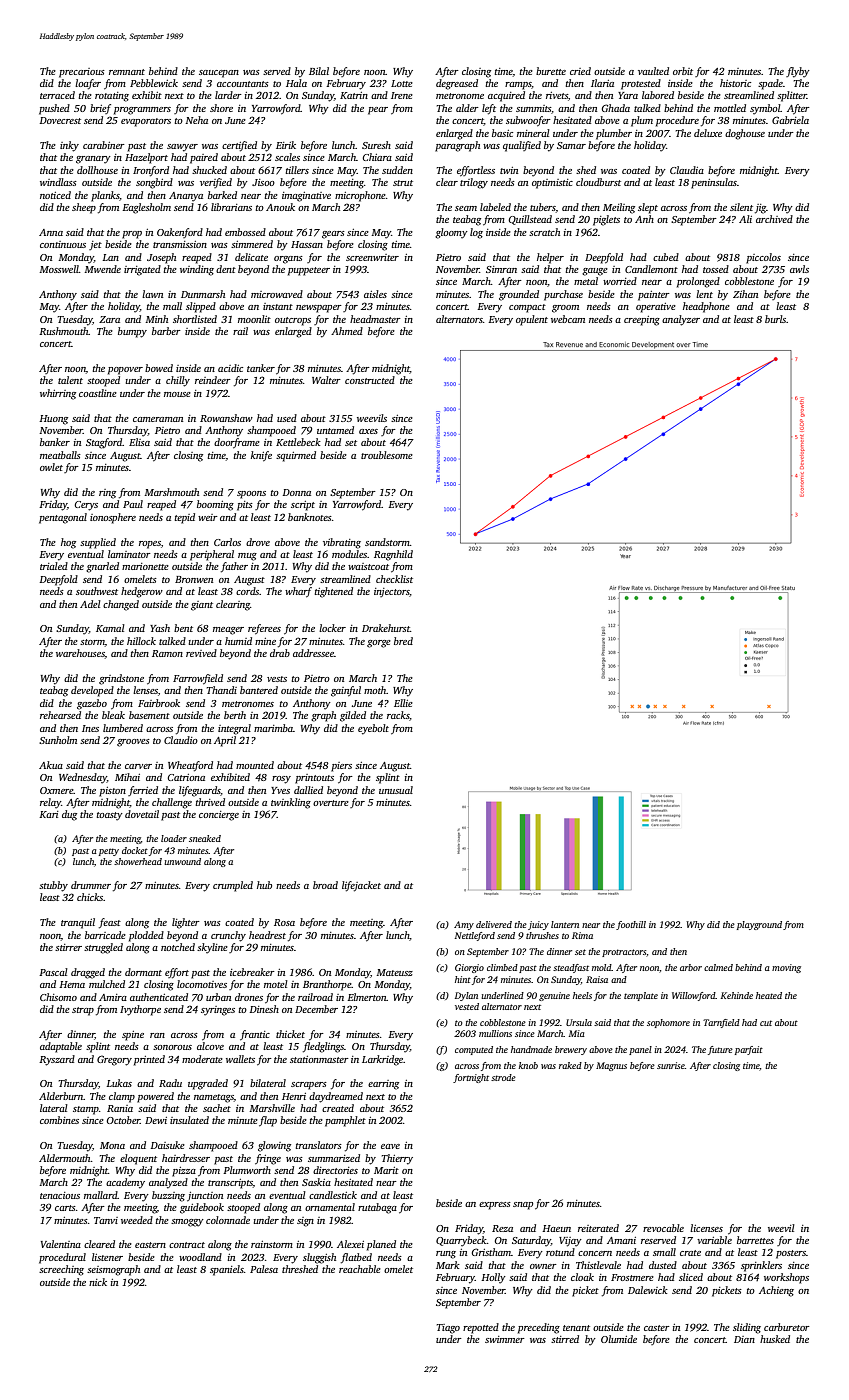 This document has height=1400, width=849. What do you see at coordinates (766, 1023) in the document?
I see `cut` at bounding box center [766, 1023].
